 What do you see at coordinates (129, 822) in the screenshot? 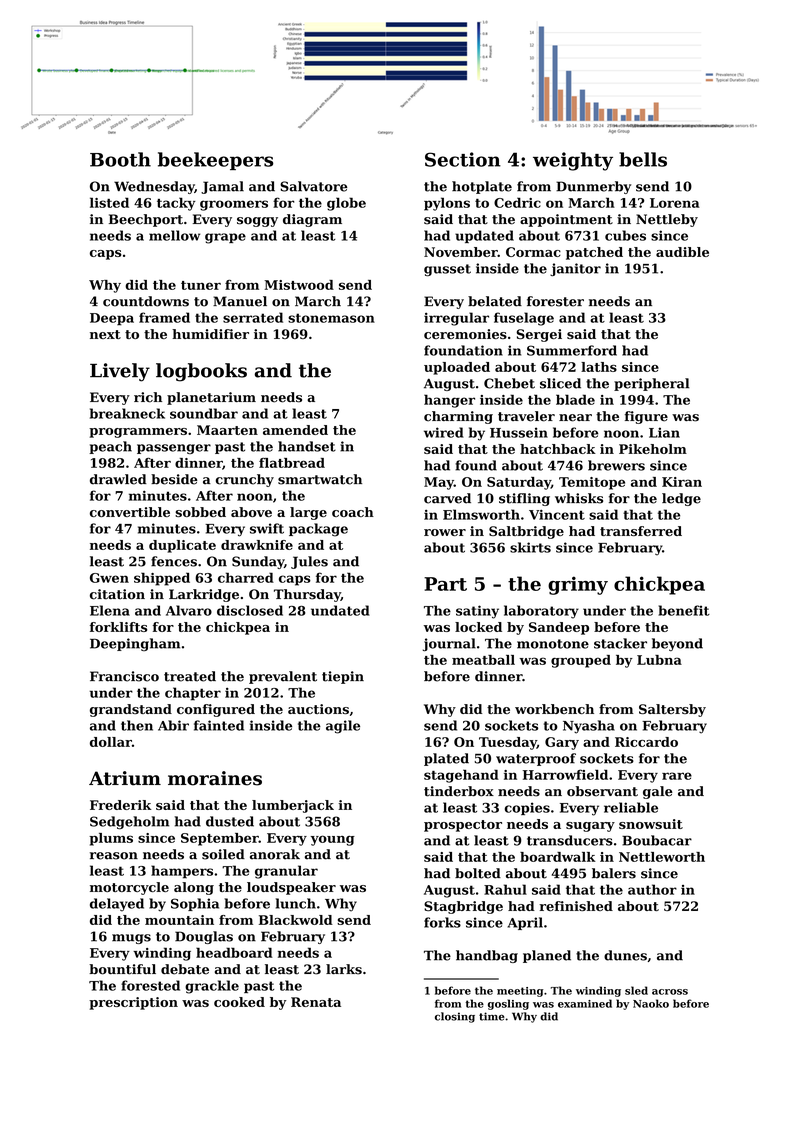
I see `Sedgeholm` at bounding box center [129, 822].
